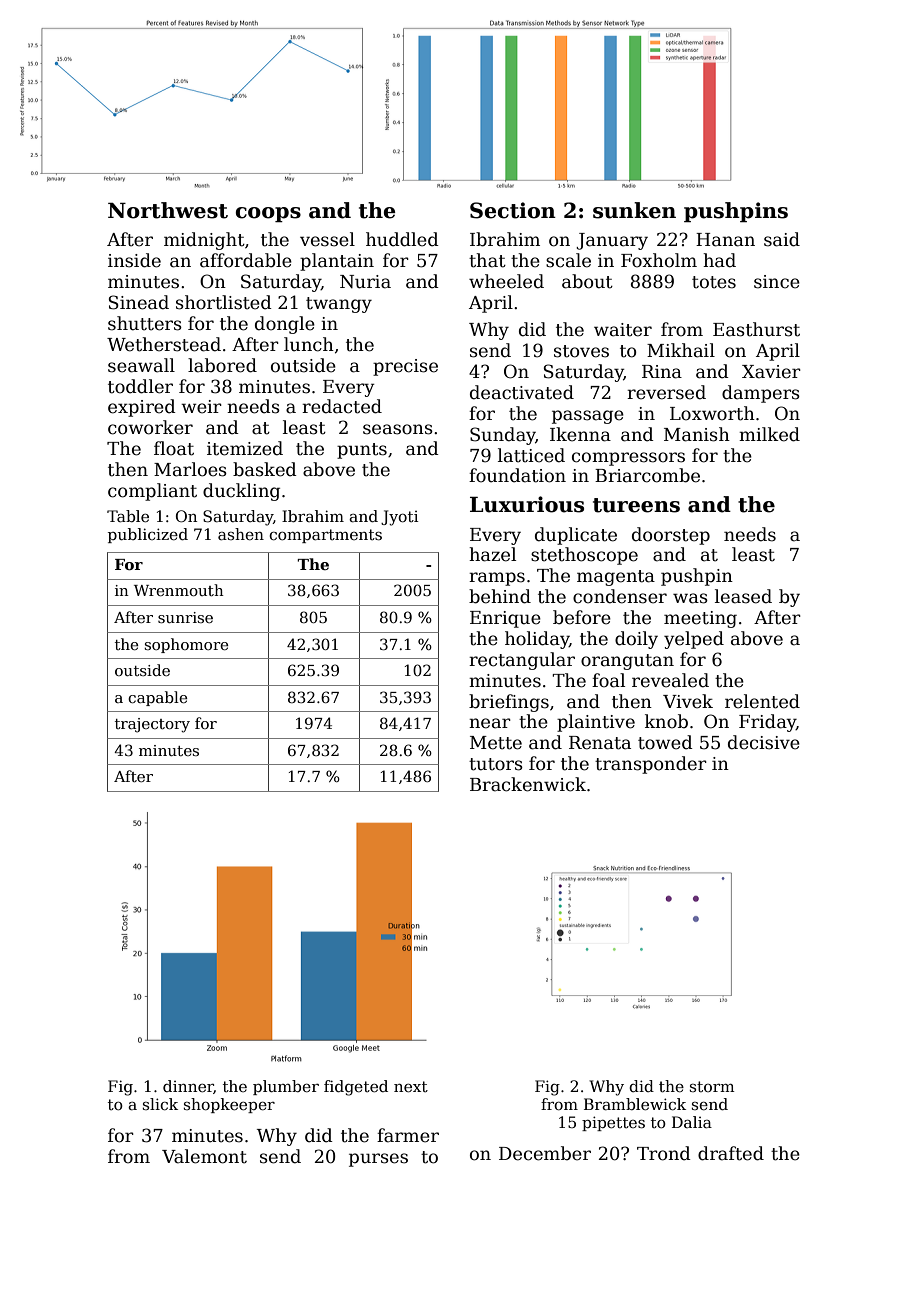 The height and width of the screenshot is (1316, 908). I want to click on storm, so click(712, 1086).
